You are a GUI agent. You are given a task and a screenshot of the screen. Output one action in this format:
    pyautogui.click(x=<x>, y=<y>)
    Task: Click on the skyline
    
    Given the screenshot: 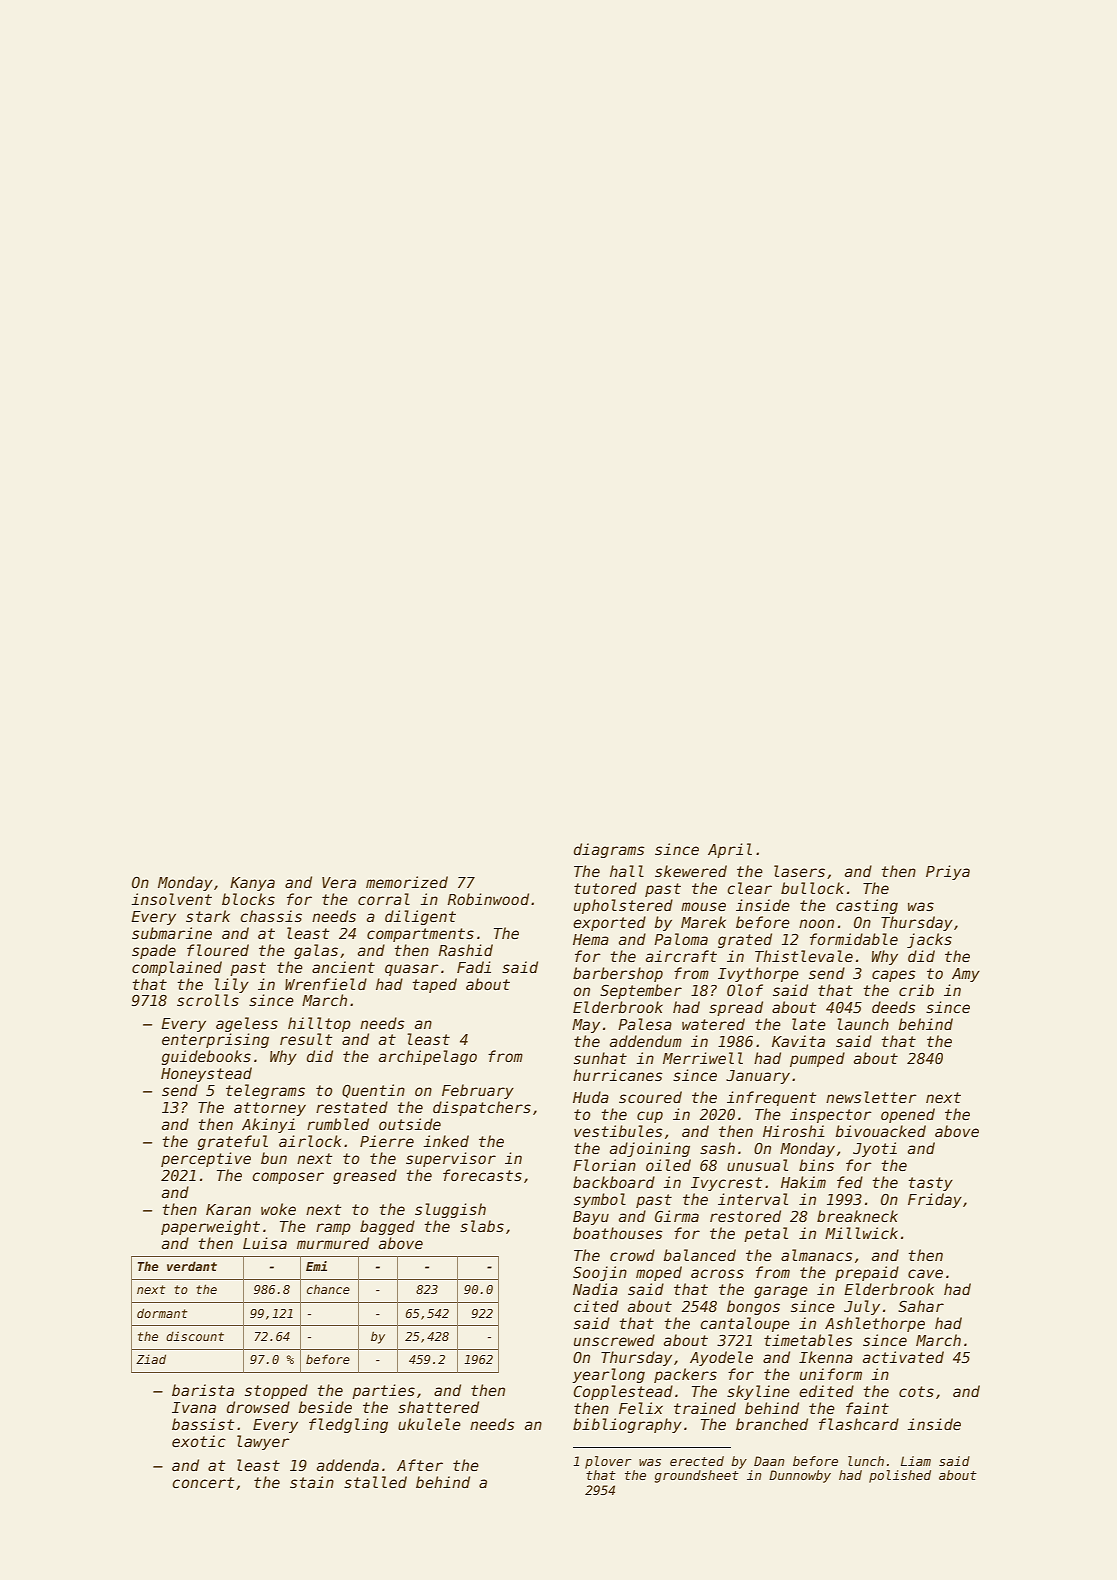 What is the action you would take?
    pyautogui.click(x=758, y=1392)
